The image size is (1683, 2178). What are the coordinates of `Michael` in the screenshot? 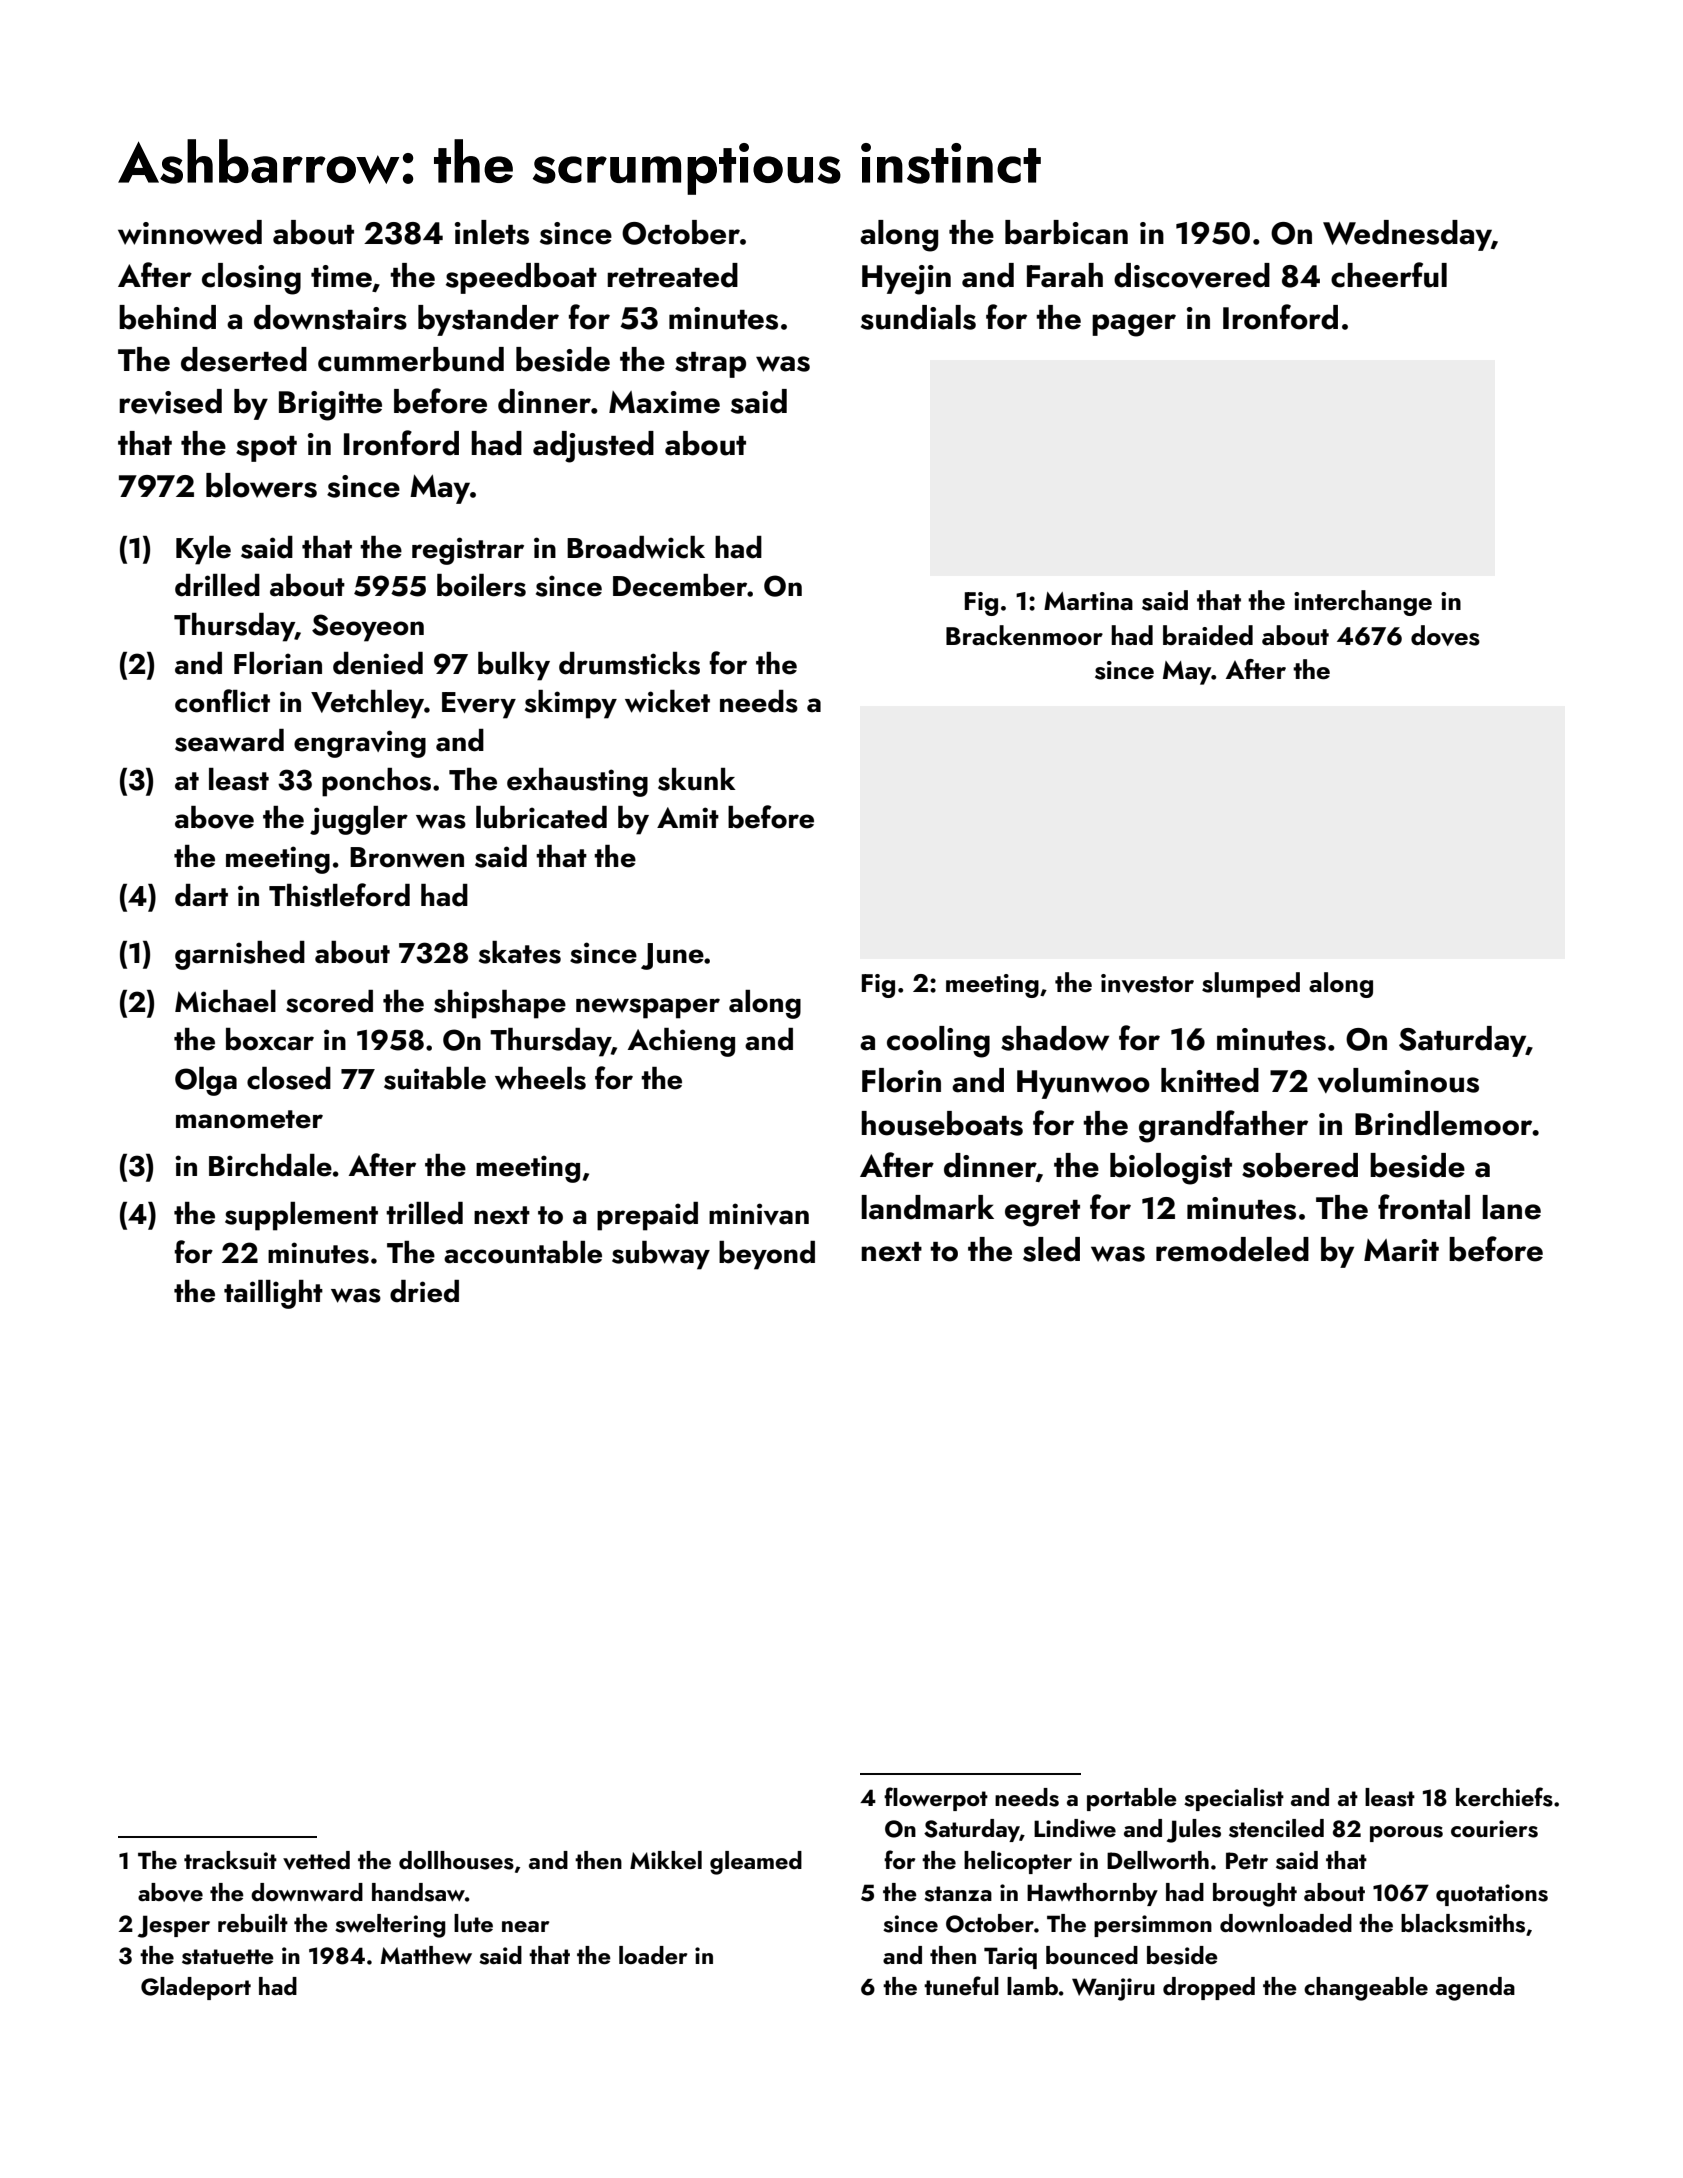 It's located at (225, 1001).
